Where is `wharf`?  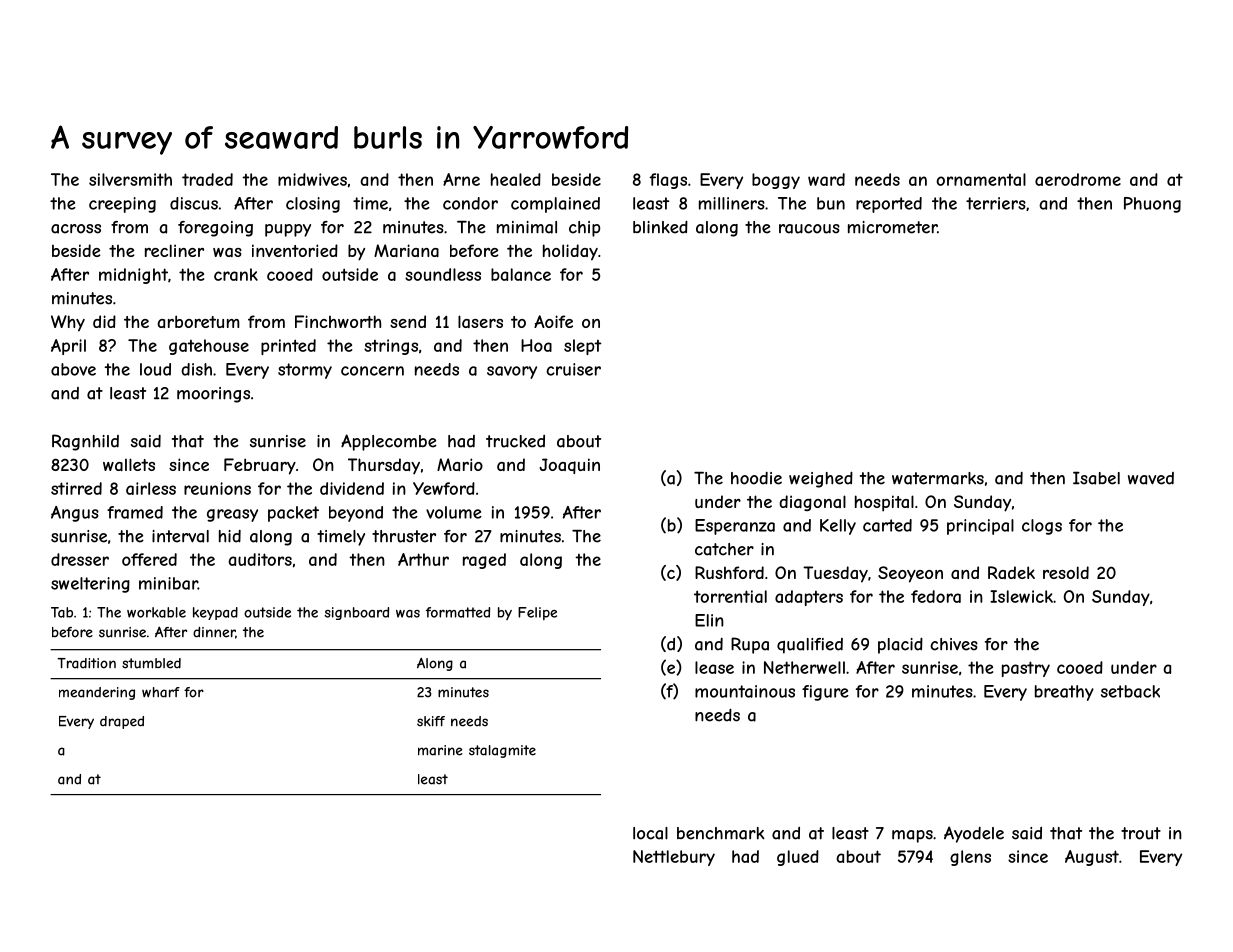 wharf is located at coordinates (161, 692).
